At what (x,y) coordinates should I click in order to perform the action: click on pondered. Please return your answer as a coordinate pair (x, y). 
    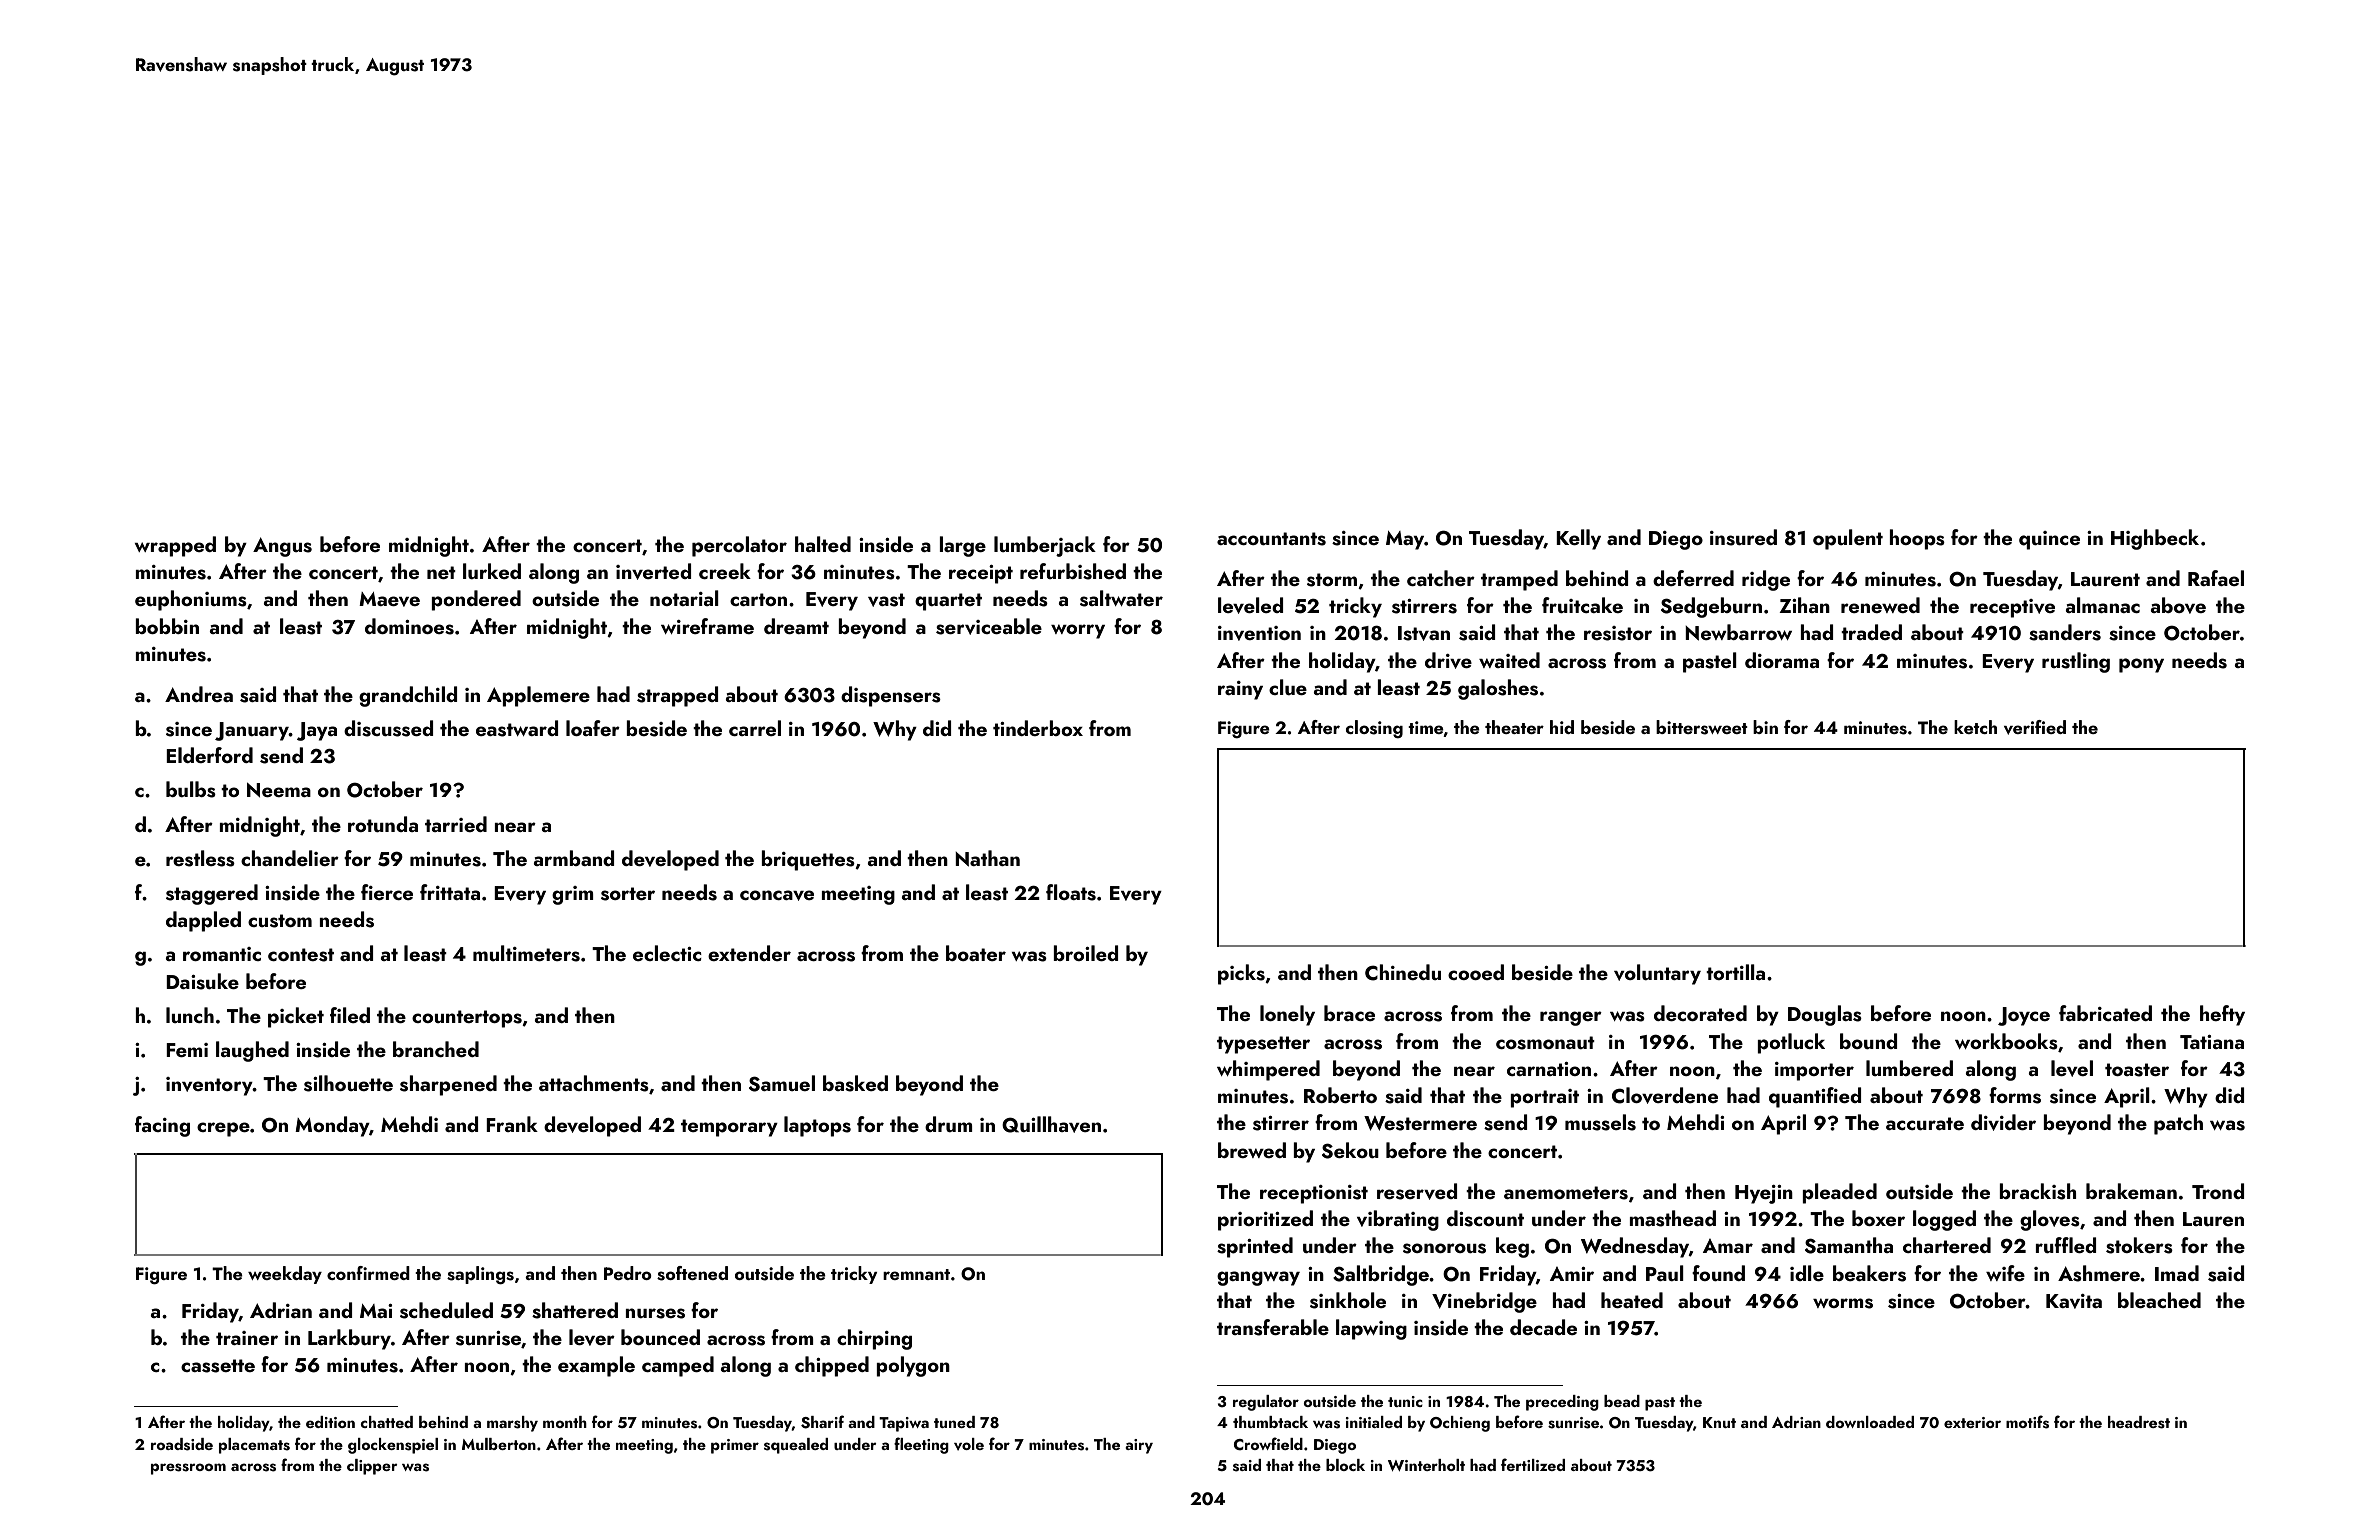
    Looking at the image, I should click on (476, 600).
